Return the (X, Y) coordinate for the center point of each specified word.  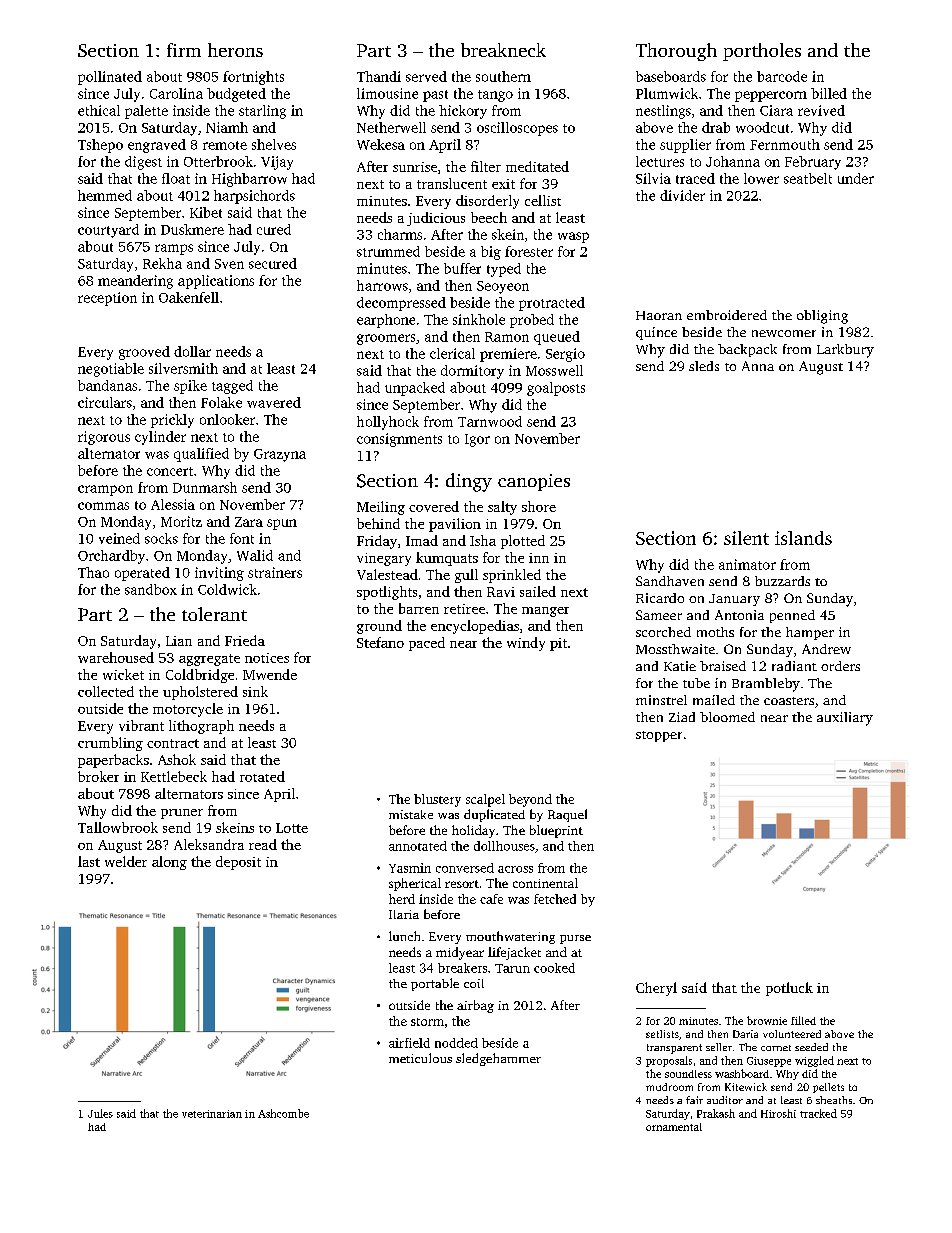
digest (143, 163)
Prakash (716, 1113)
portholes (762, 52)
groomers (386, 339)
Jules (100, 1113)
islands (803, 538)
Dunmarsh (205, 487)
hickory (463, 112)
